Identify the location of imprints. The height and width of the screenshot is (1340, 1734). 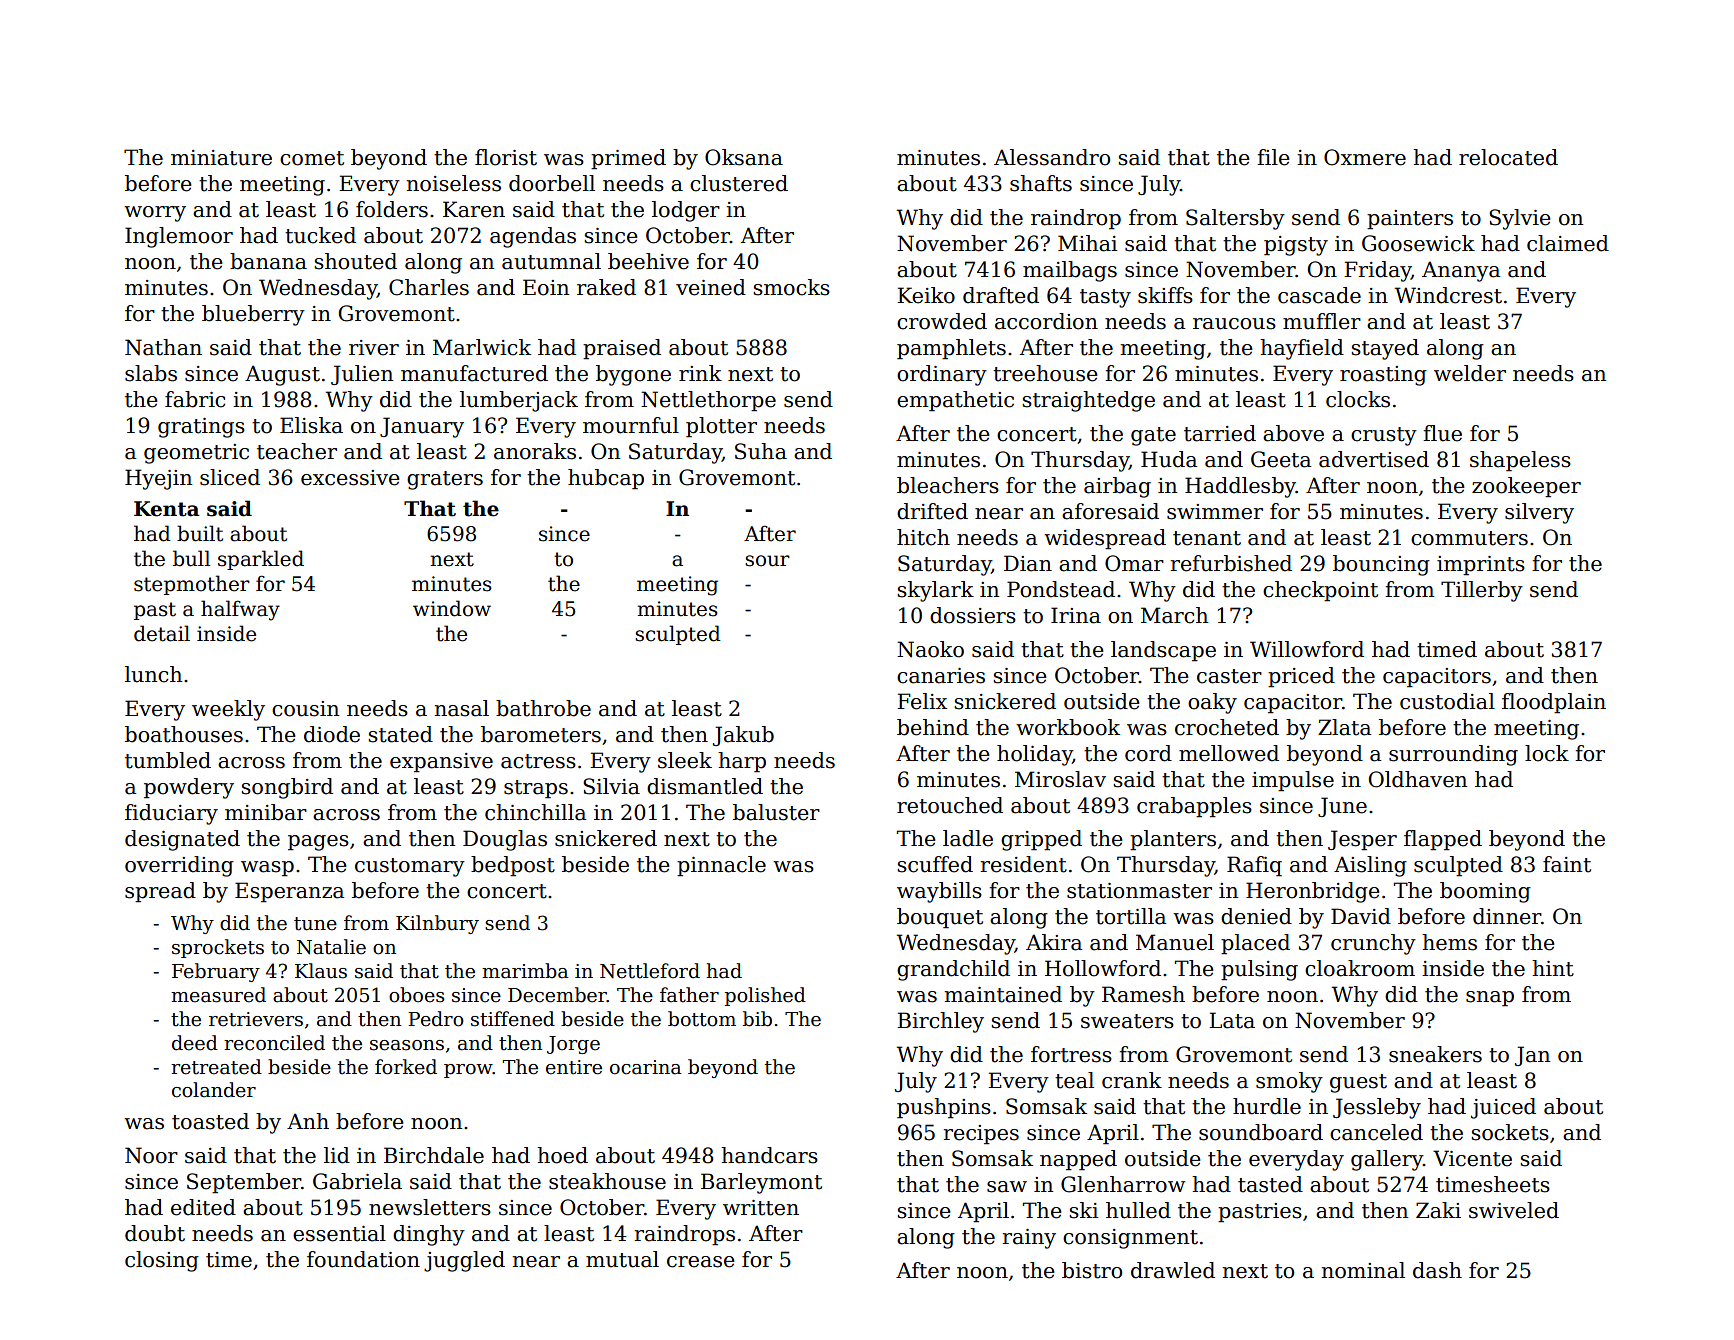
(1481, 566).
